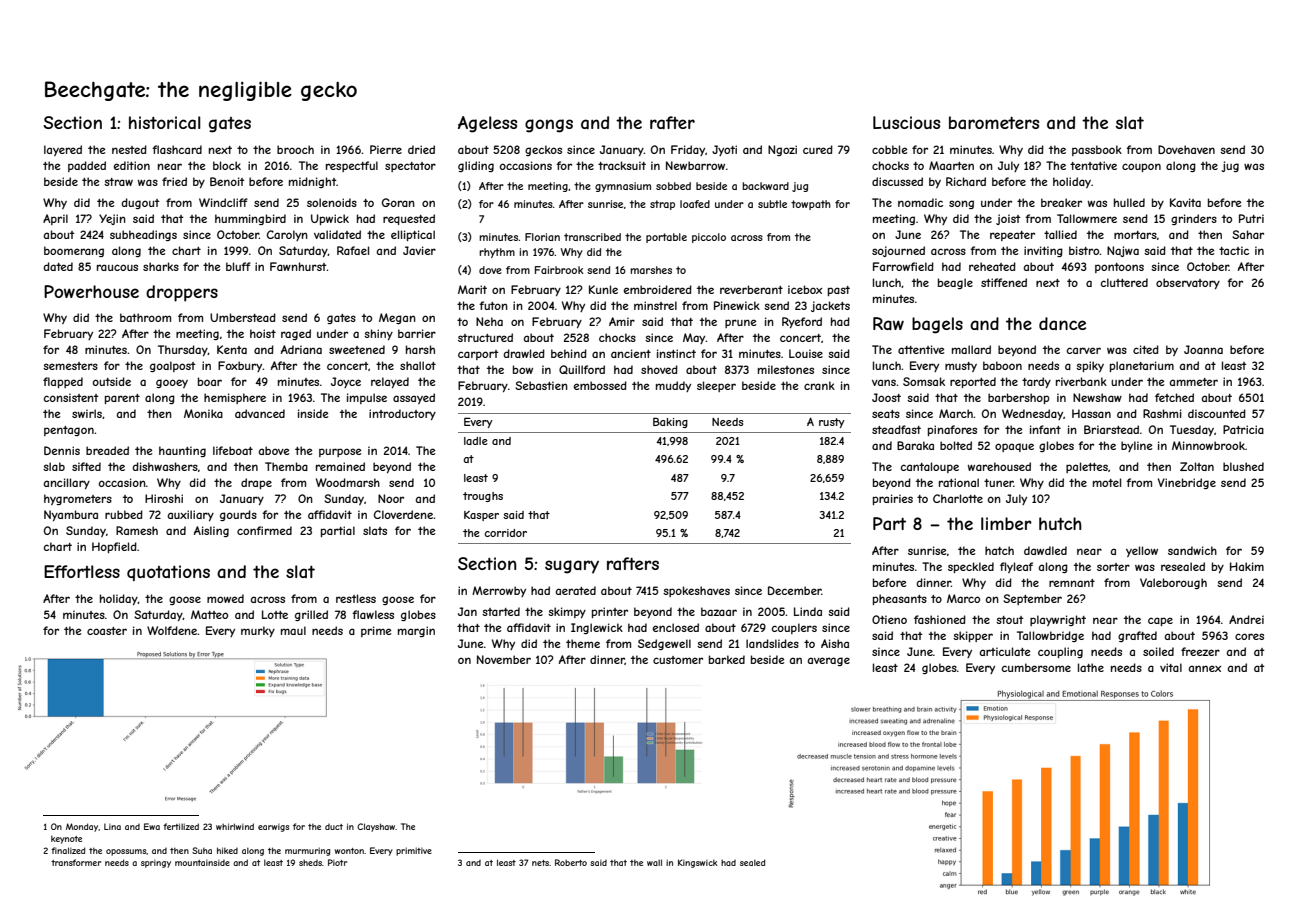  What do you see at coordinates (906, 122) in the page?
I see `Luscious` at bounding box center [906, 122].
